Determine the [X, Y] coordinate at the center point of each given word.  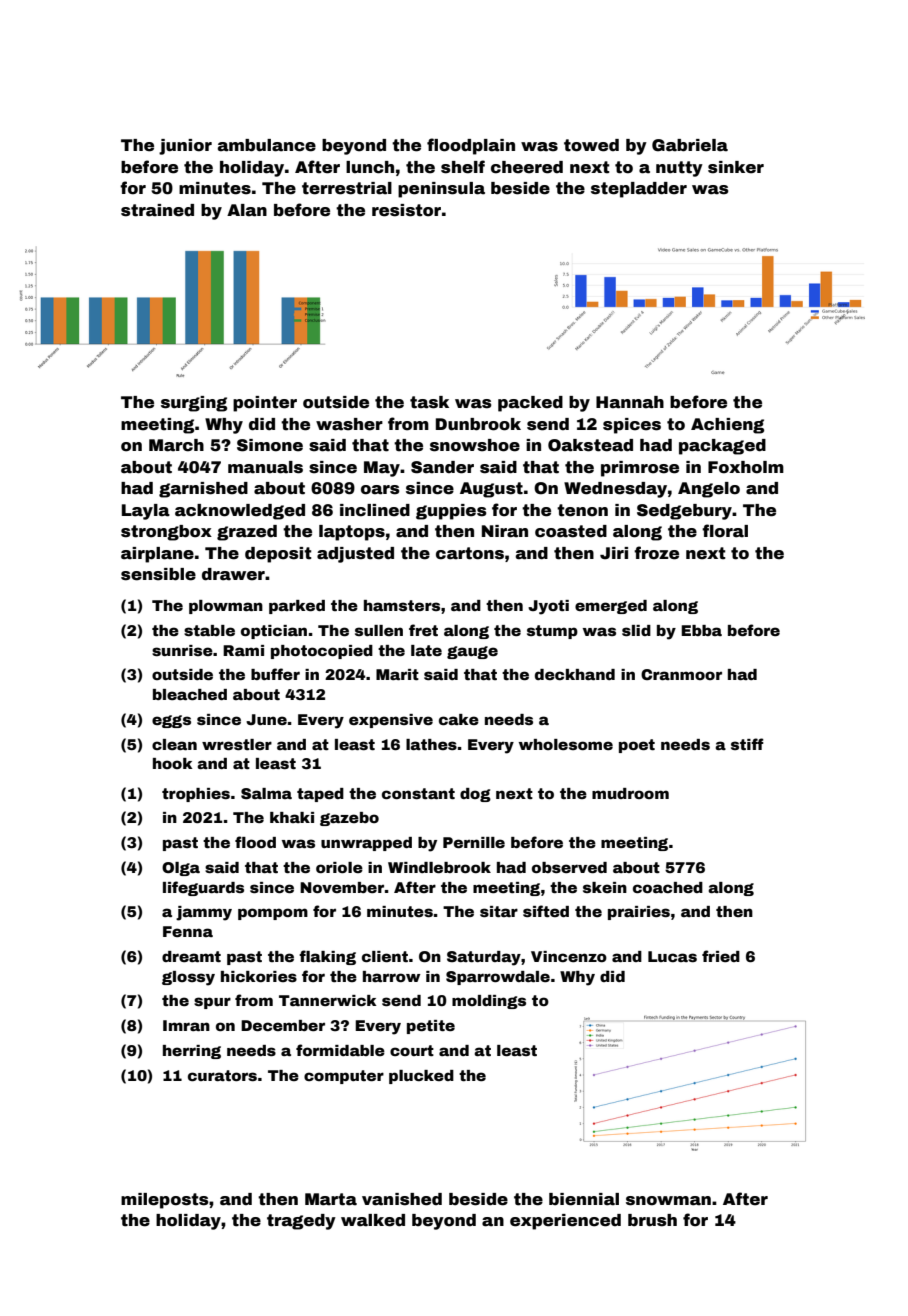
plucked [421, 1077]
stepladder [639, 190]
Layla [146, 512]
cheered [527, 167]
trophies [196, 795]
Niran [505, 531]
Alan [247, 210]
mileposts [165, 1201]
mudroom [630, 793]
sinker [736, 167]
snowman [668, 1201]
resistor [406, 210]
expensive [391, 721]
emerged [611, 607]
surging [194, 404]
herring [192, 1052]
